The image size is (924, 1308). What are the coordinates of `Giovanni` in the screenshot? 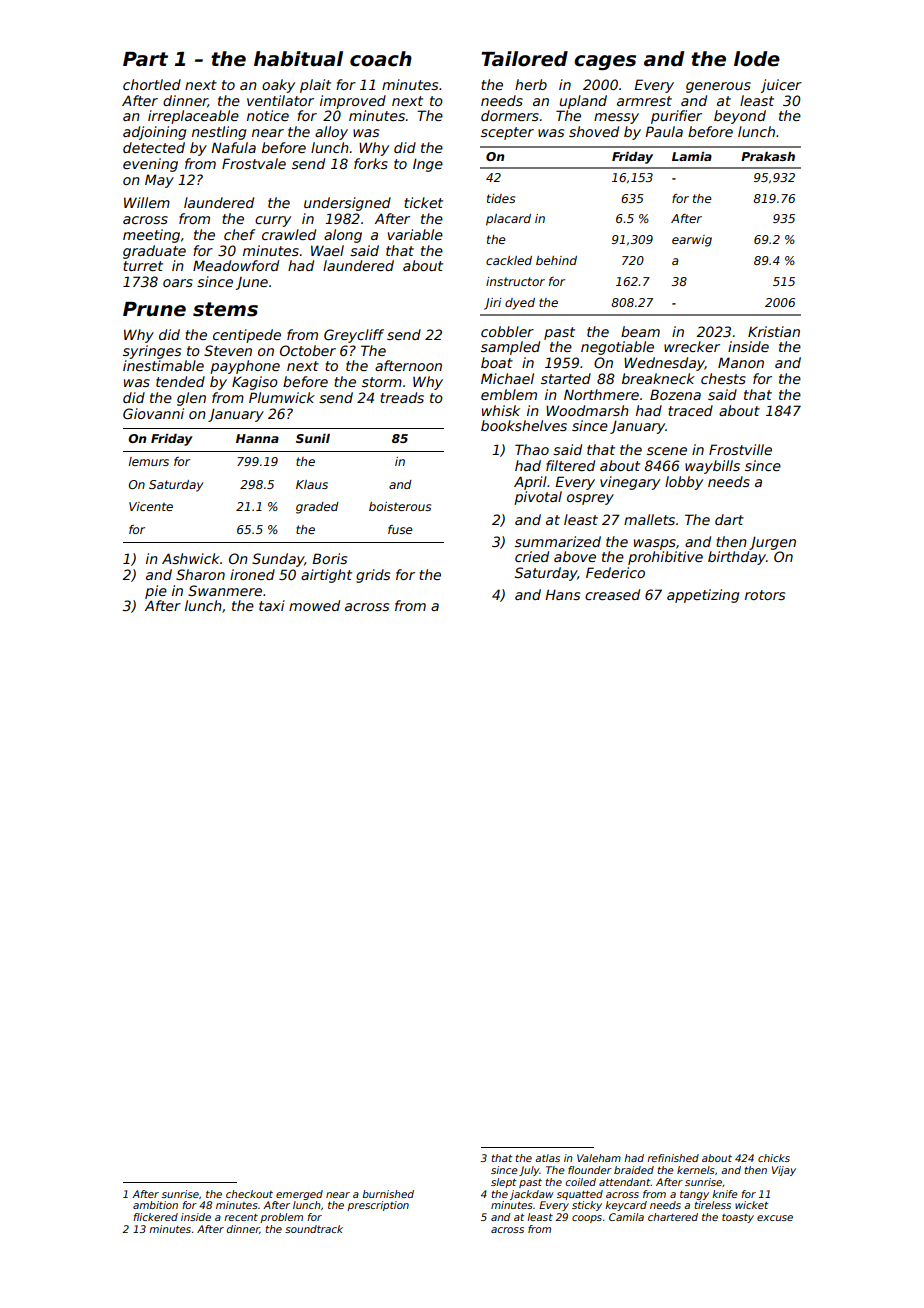 It's located at (153, 413).
